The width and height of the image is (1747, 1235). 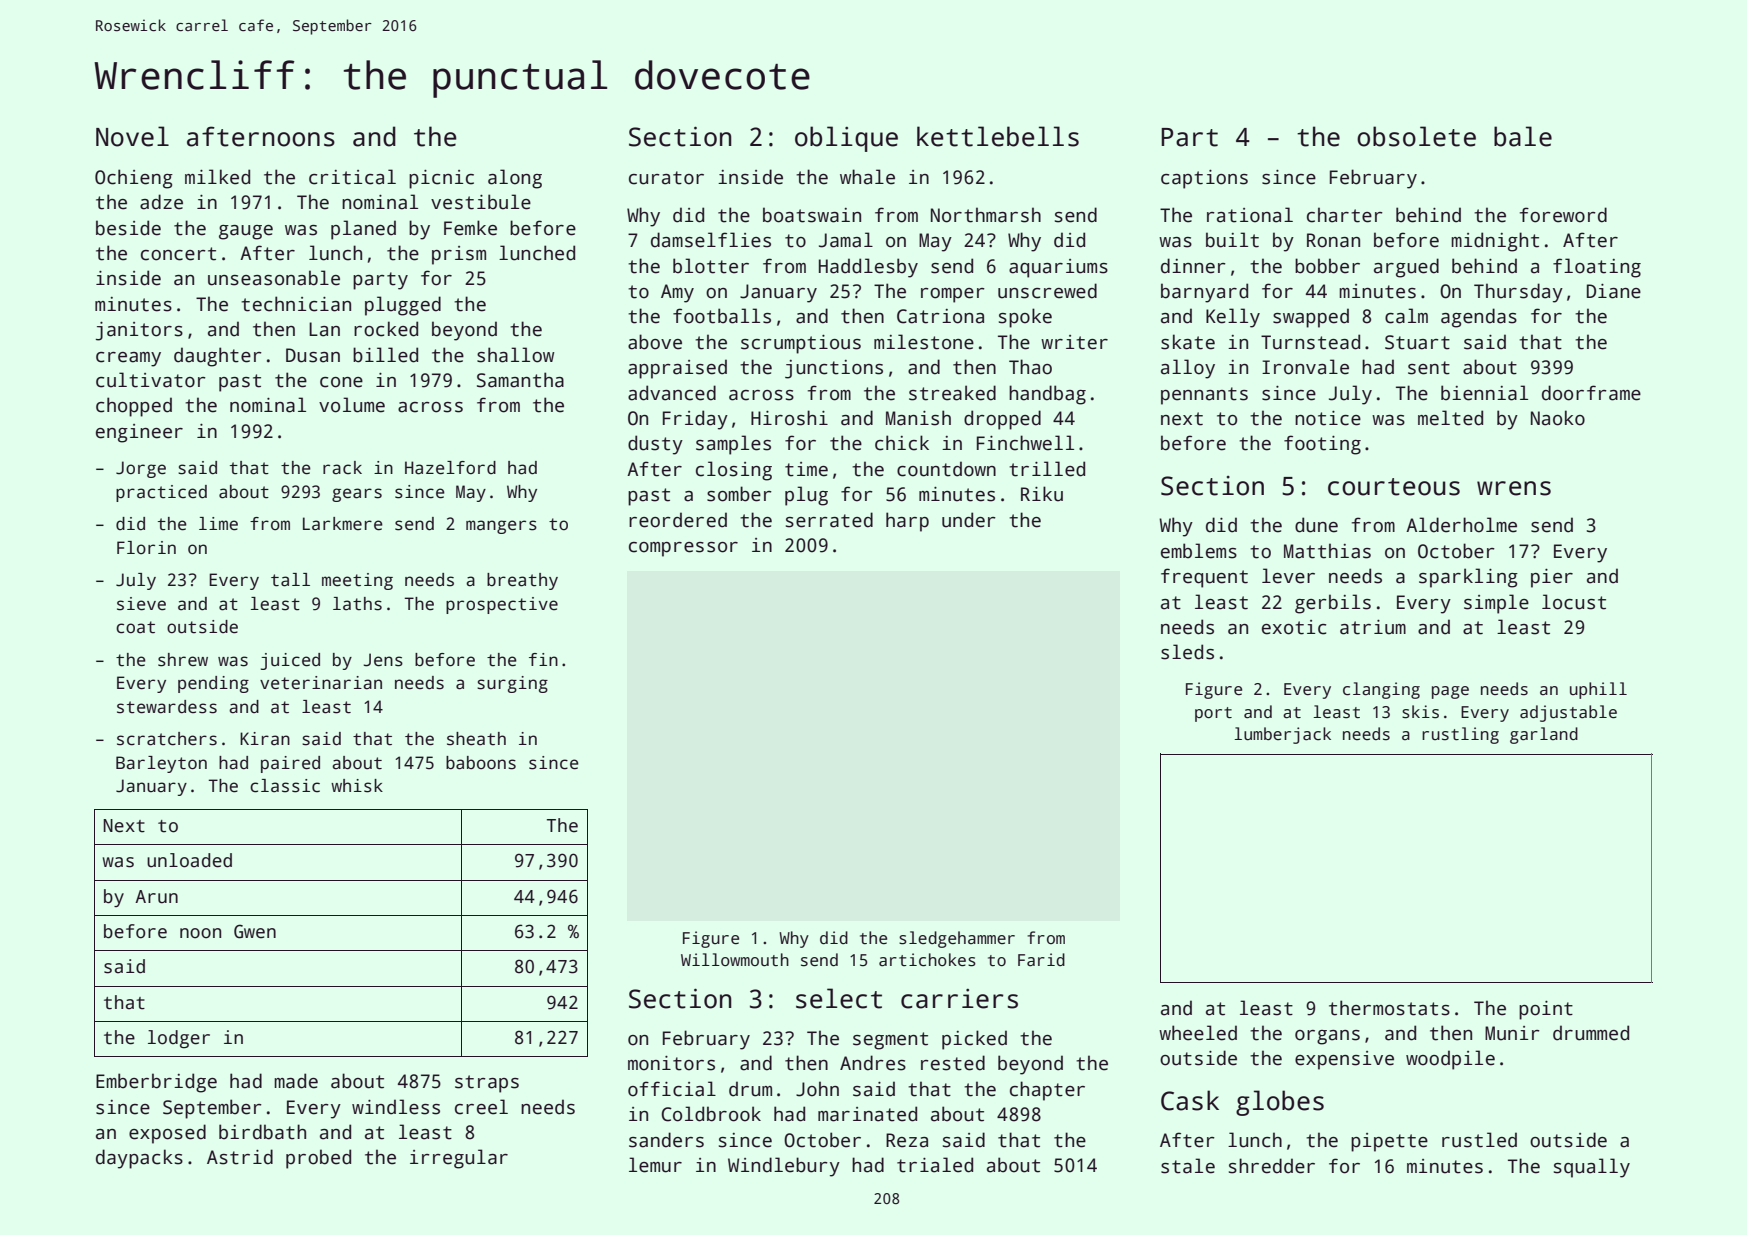 I want to click on concert, so click(x=178, y=254).
